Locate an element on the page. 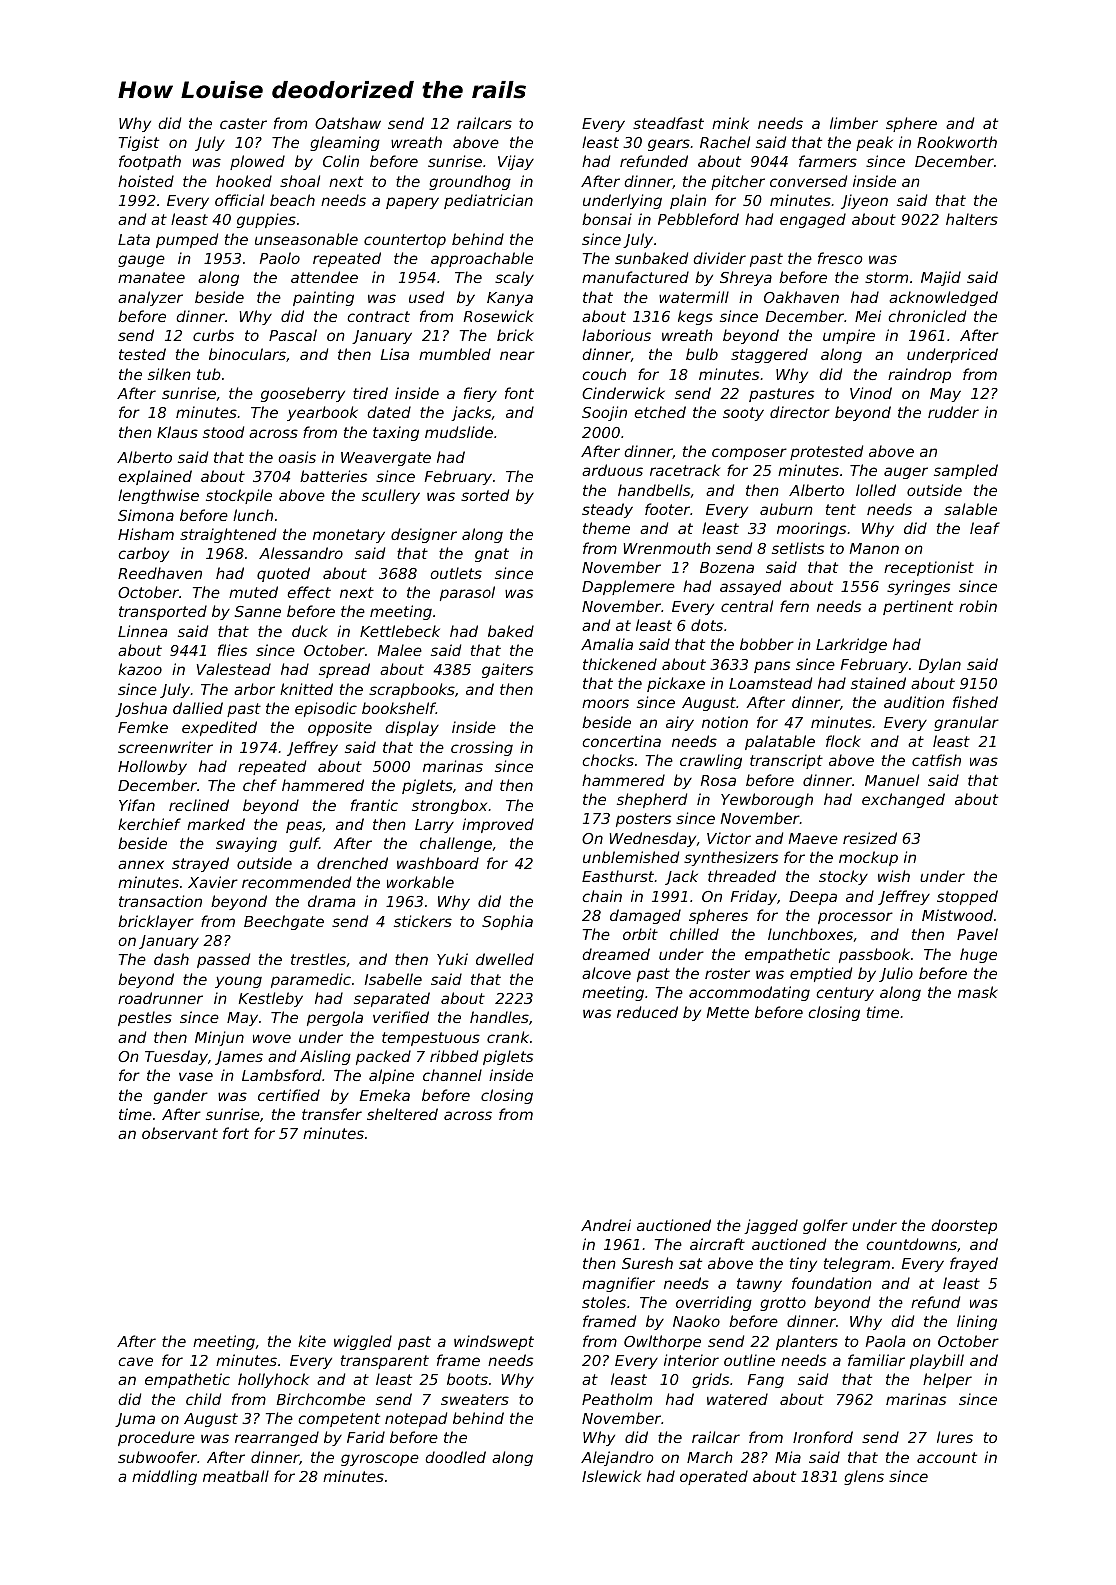 Image resolution: width=1116 pixels, height=1585 pixels. display is located at coordinates (412, 728).
